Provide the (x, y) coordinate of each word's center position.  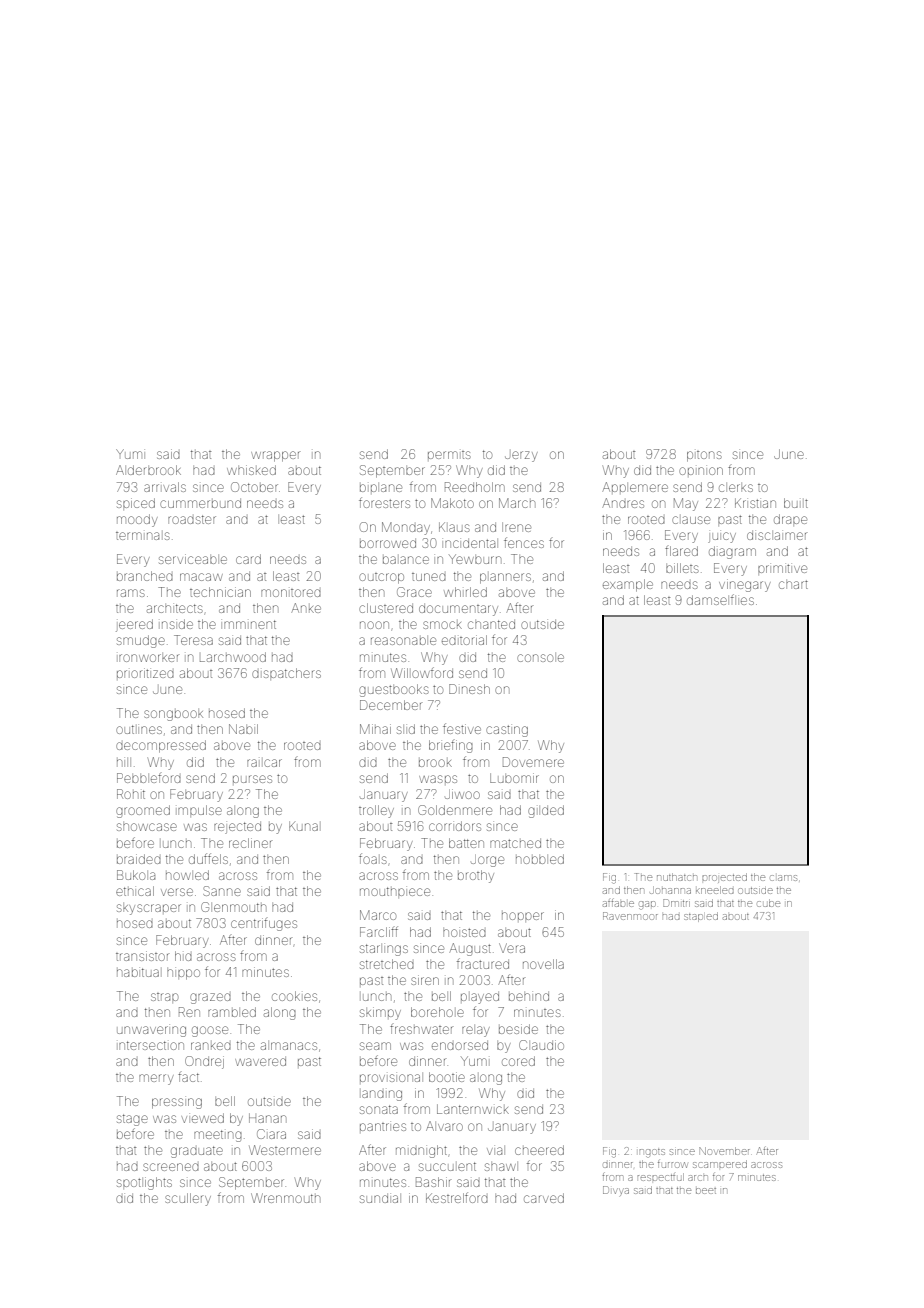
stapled (701, 917)
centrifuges (264, 924)
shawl (500, 1167)
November (724, 1151)
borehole (437, 1012)
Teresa (193, 640)
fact (188, 1077)
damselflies (720, 599)
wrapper (275, 456)
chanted (491, 624)
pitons (704, 456)
